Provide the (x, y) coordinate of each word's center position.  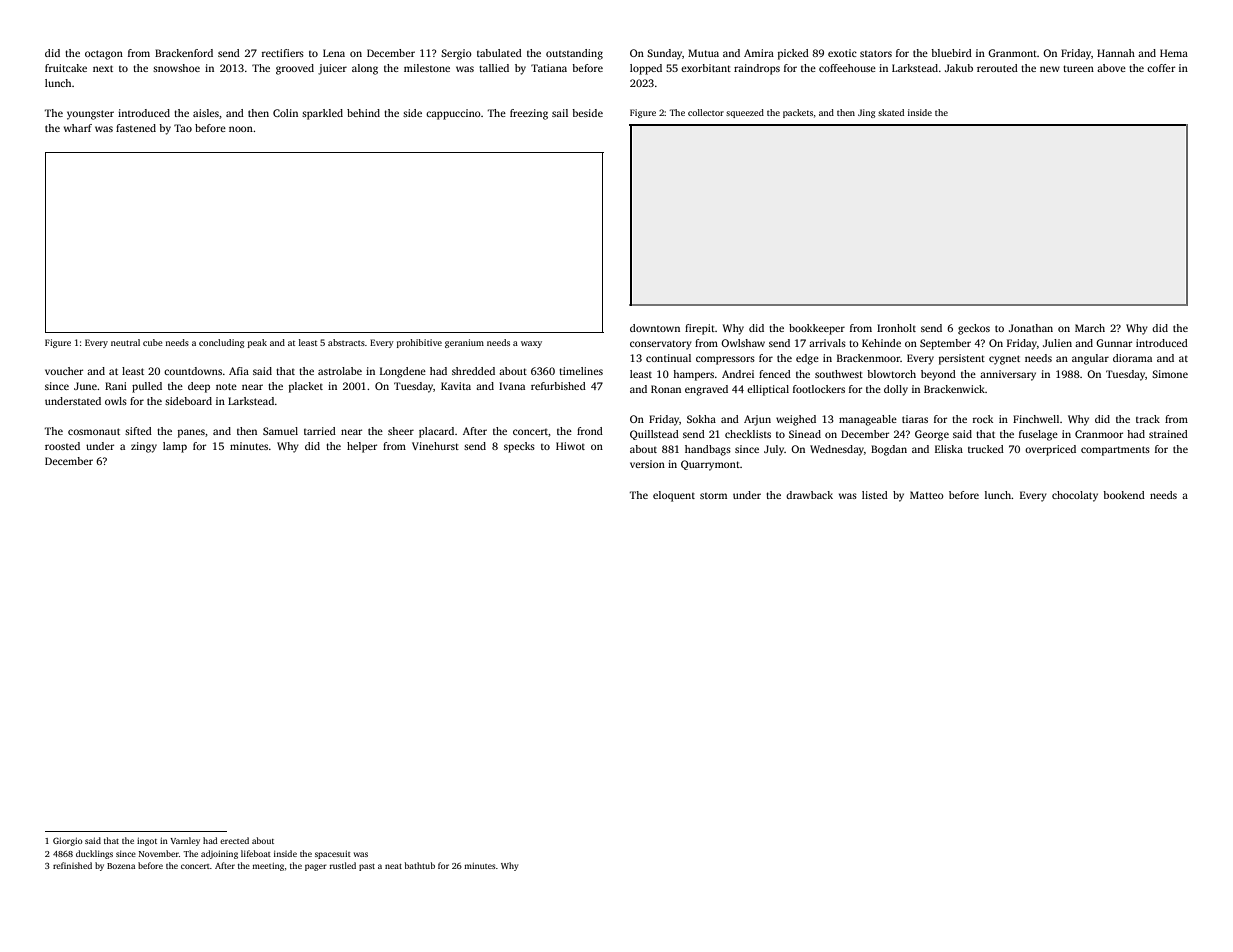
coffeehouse (847, 68)
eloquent (674, 496)
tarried (320, 431)
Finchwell (1036, 419)
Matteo (927, 495)
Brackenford (184, 53)
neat (393, 866)
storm (713, 496)
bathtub (420, 865)
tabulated (499, 53)
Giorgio (68, 841)
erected (234, 840)
